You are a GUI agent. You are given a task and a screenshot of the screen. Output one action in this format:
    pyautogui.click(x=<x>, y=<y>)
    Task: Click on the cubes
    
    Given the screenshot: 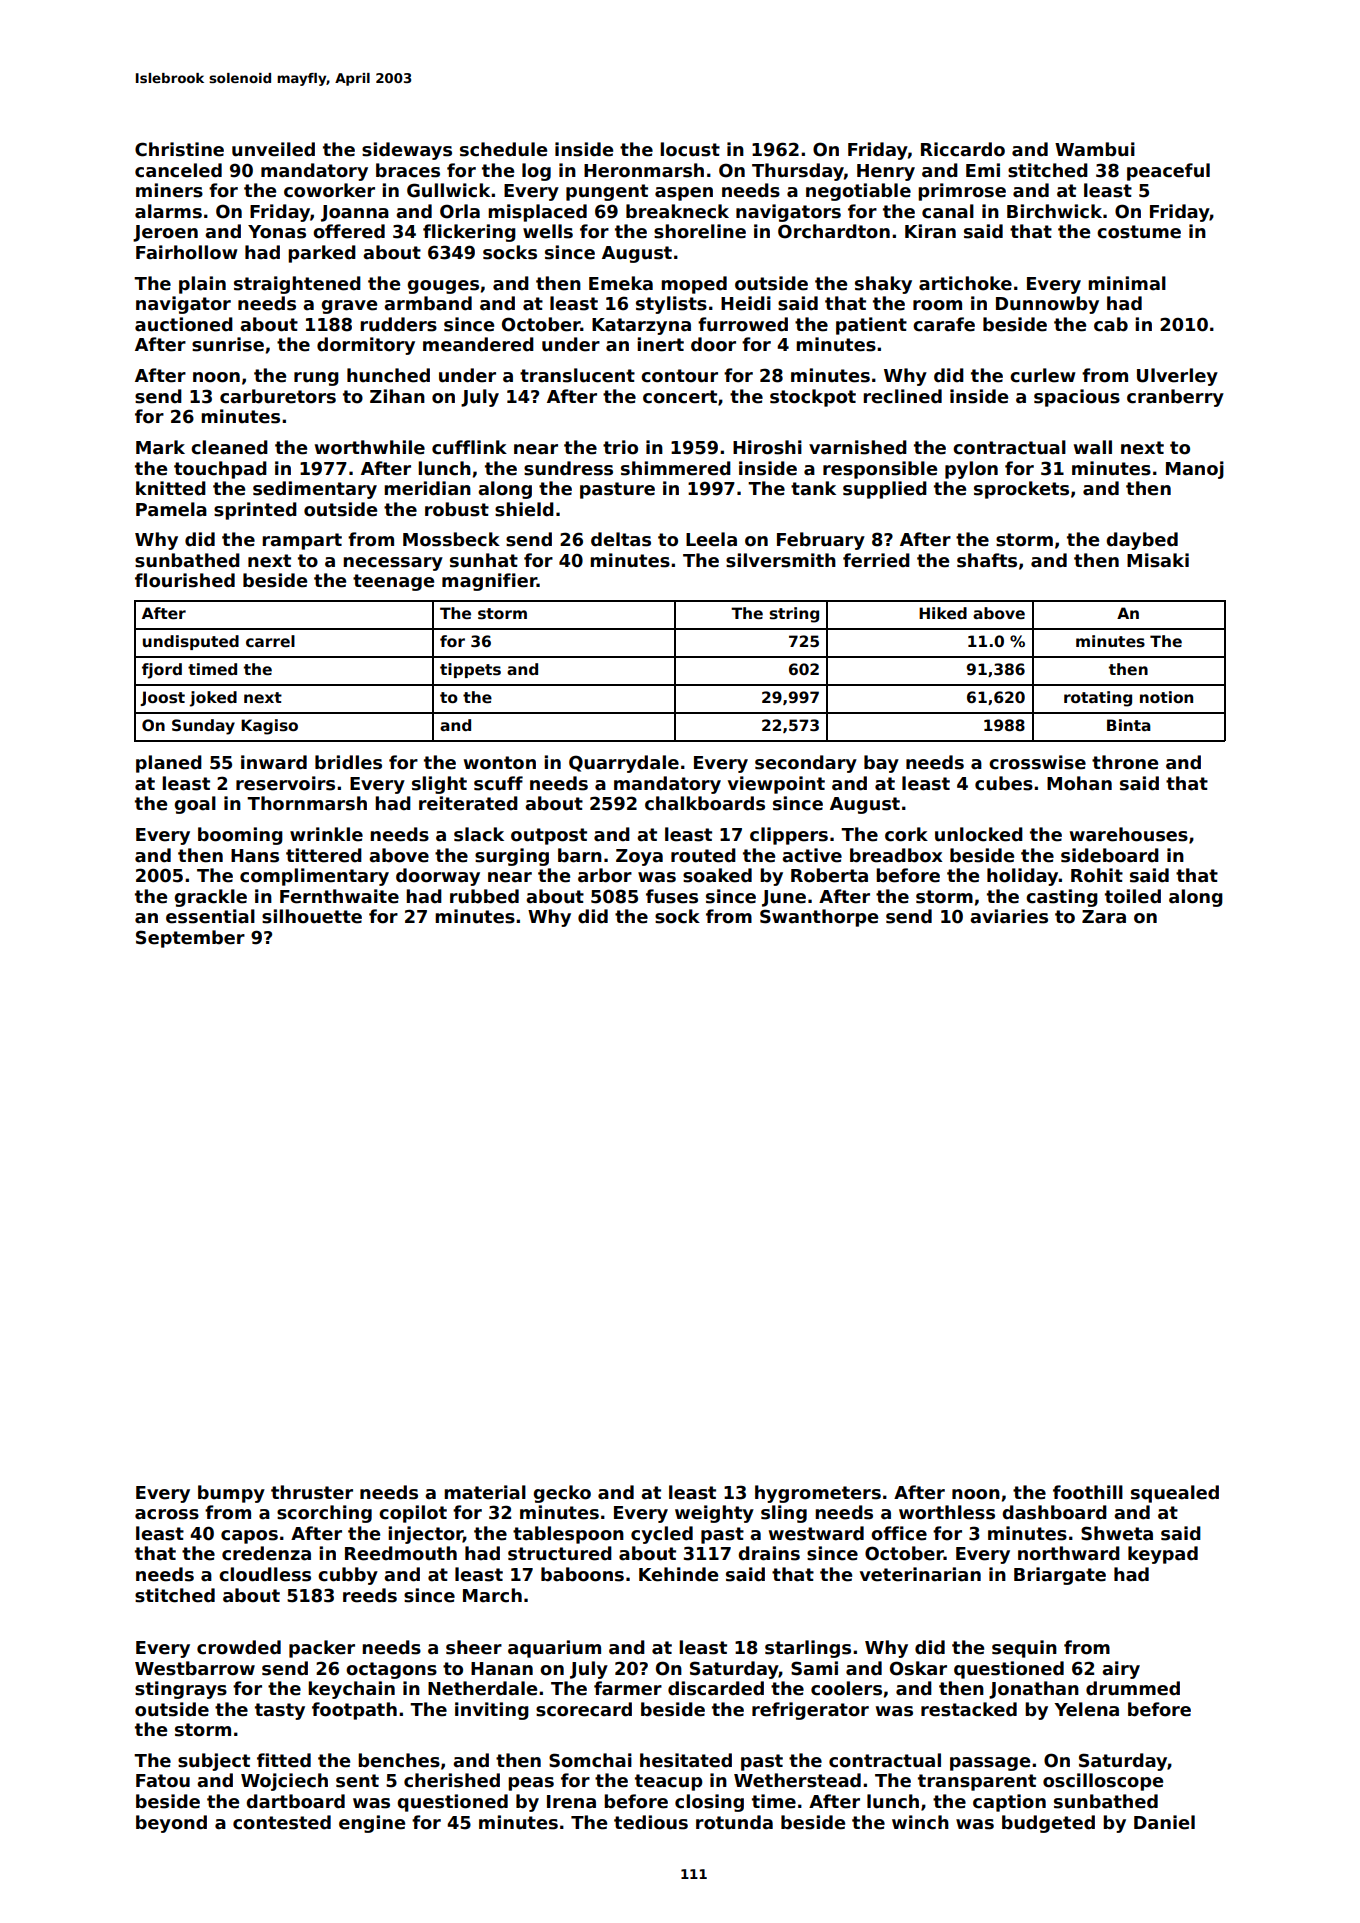 What is the action you would take?
    pyautogui.click(x=1004, y=783)
